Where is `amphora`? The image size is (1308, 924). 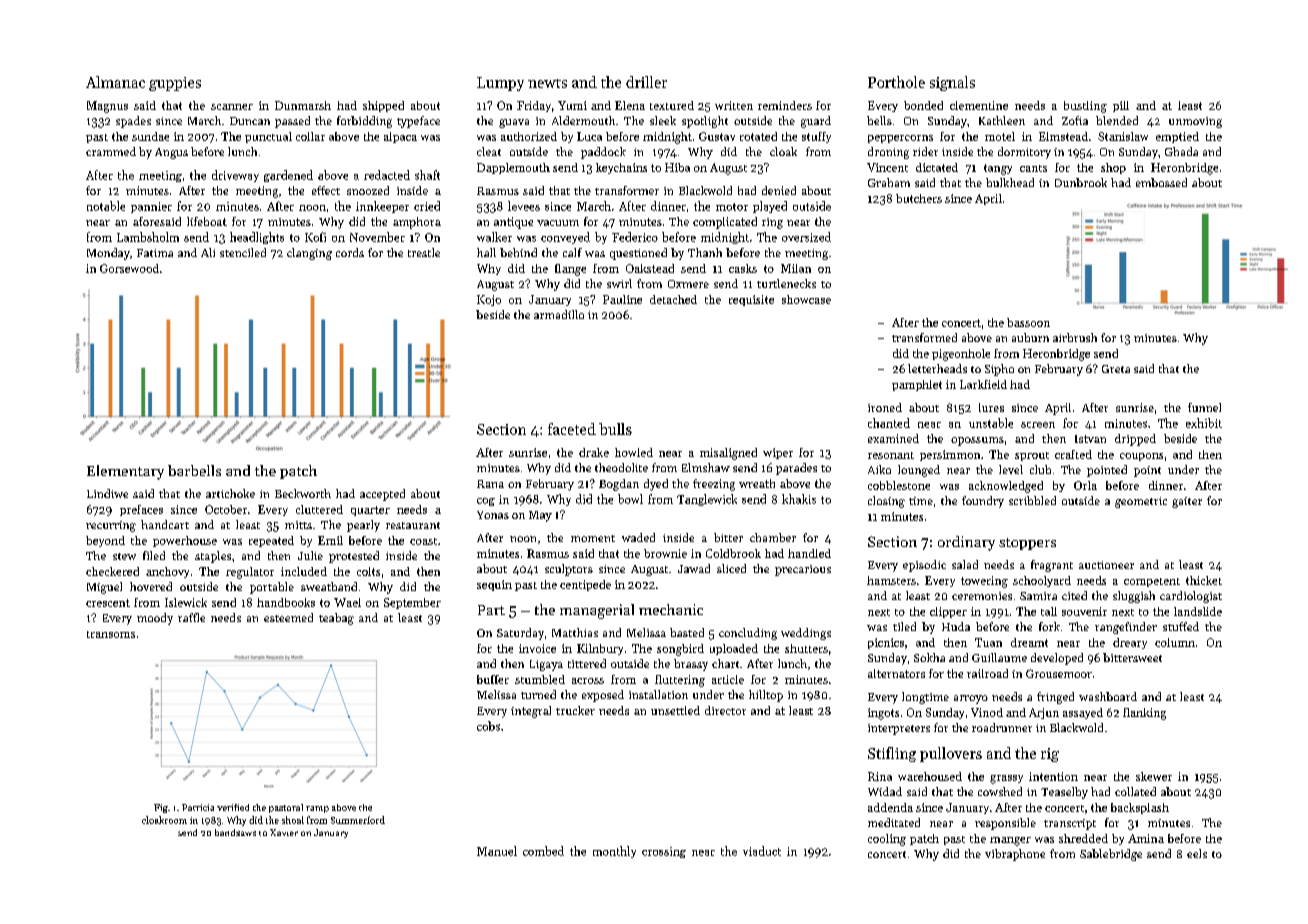
amphora is located at coordinates (417, 223).
